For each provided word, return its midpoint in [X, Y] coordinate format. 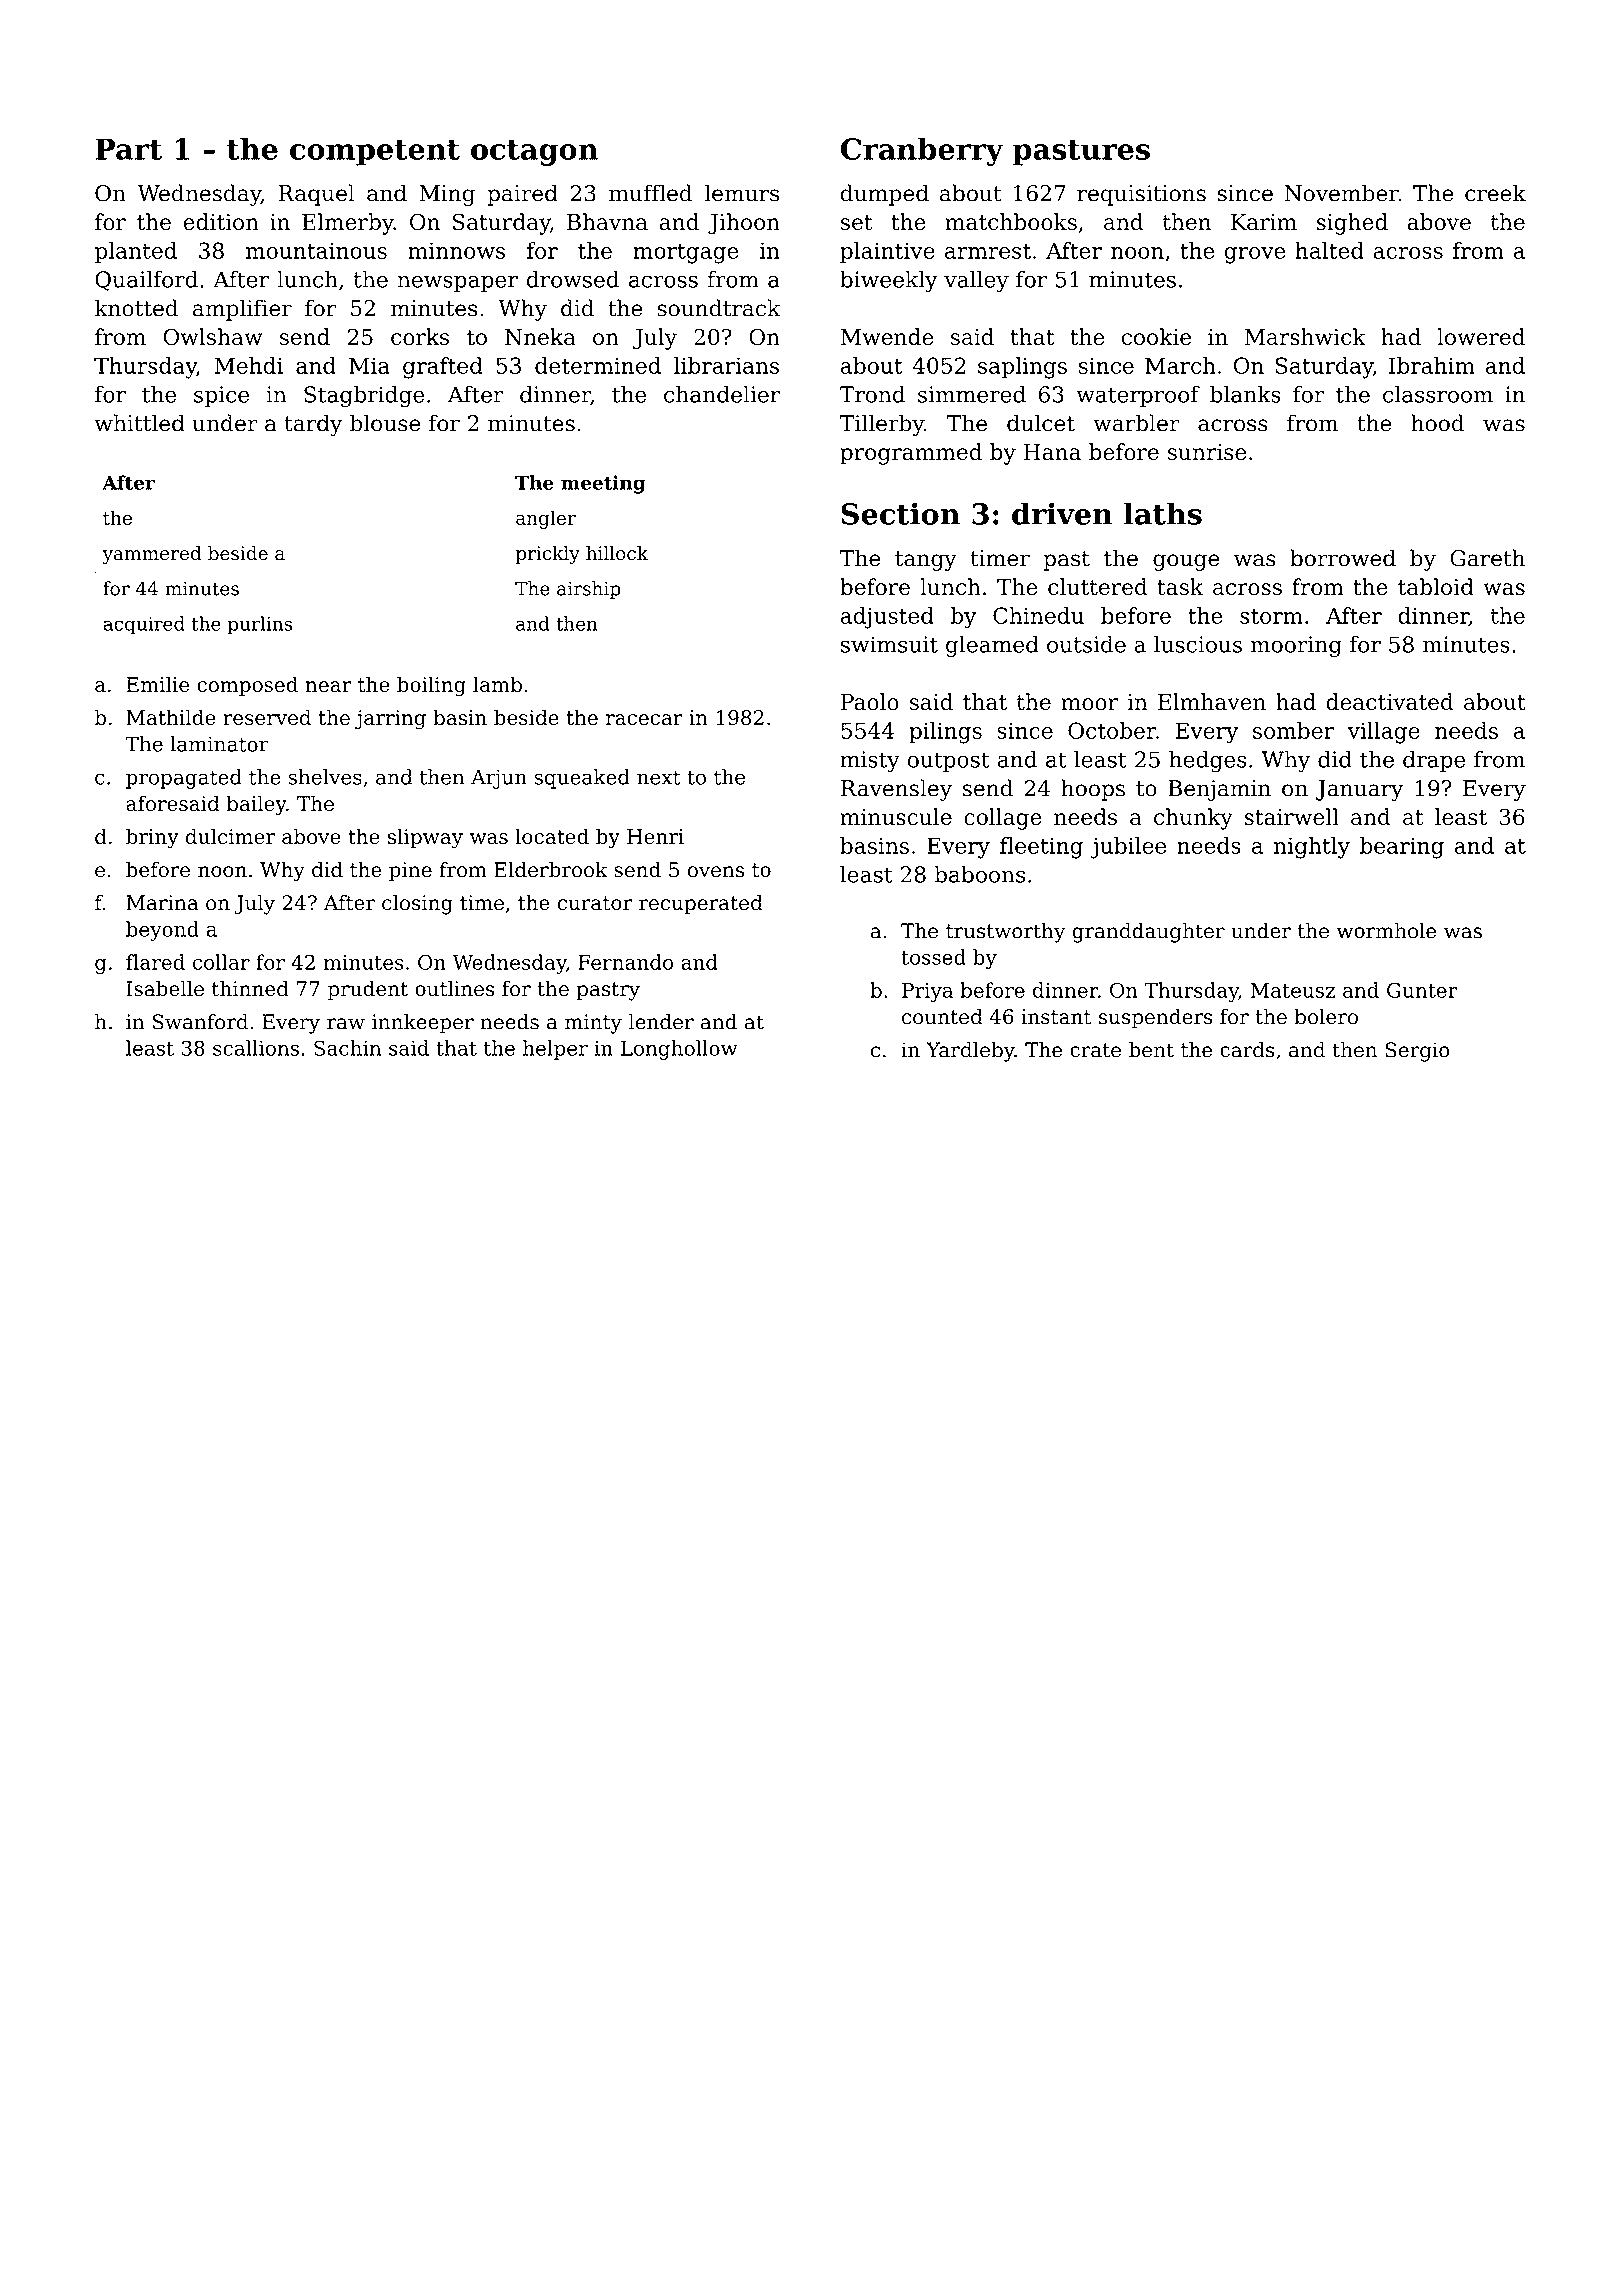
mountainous [316, 250]
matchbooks [1011, 221]
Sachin [347, 1048]
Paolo [870, 701]
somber [1293, 730]
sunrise [1207, 452]
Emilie [157, 684]
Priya [927, 992]
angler [546, 519]
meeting [603, 484]
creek [1495, 193]
